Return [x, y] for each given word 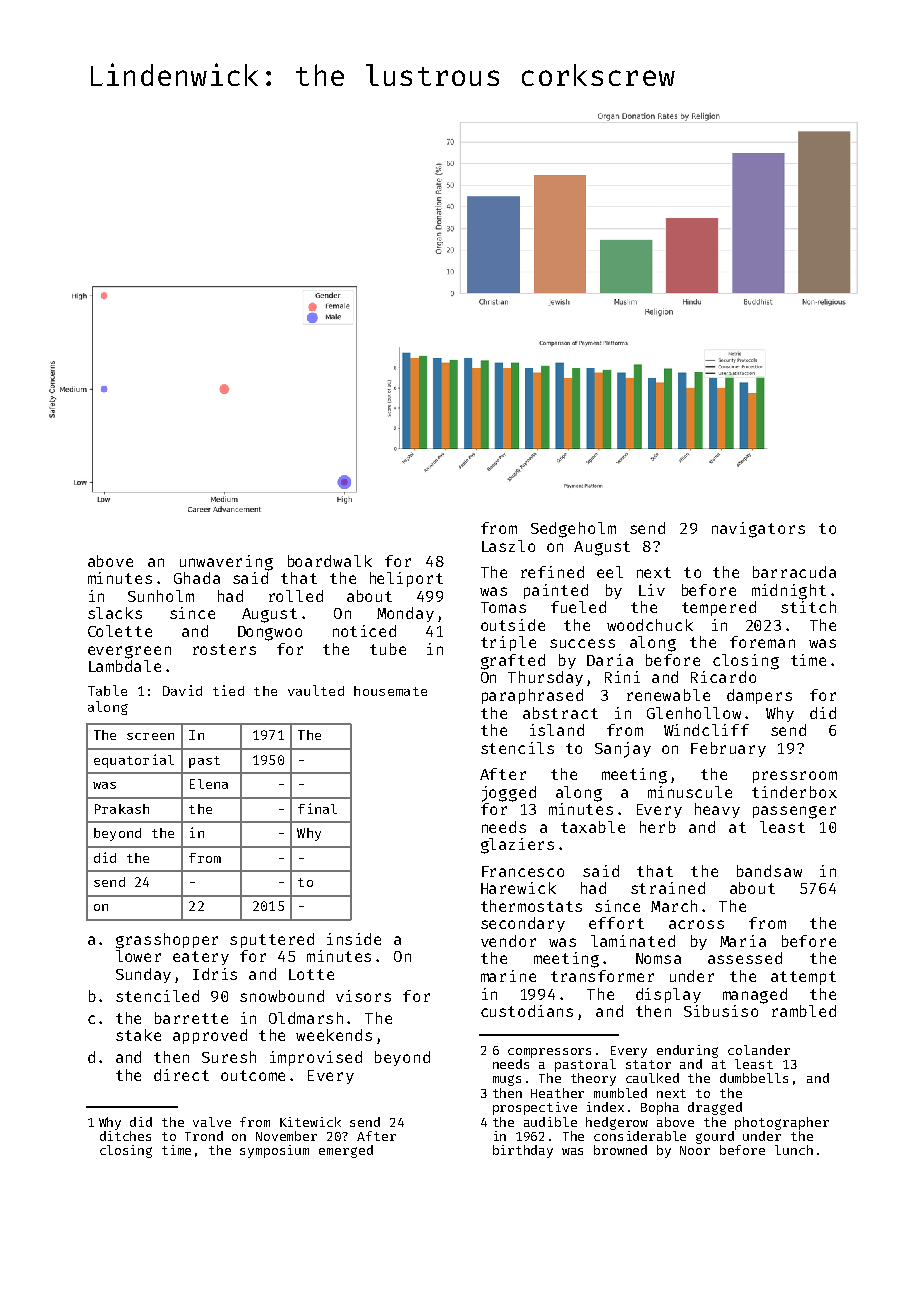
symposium [274, 1151]
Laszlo [508, 546]
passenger [794, 812]
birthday [523, 1151]
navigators [758, 530]
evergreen [129, 652]
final [317, 808]
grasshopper [167, 941]
